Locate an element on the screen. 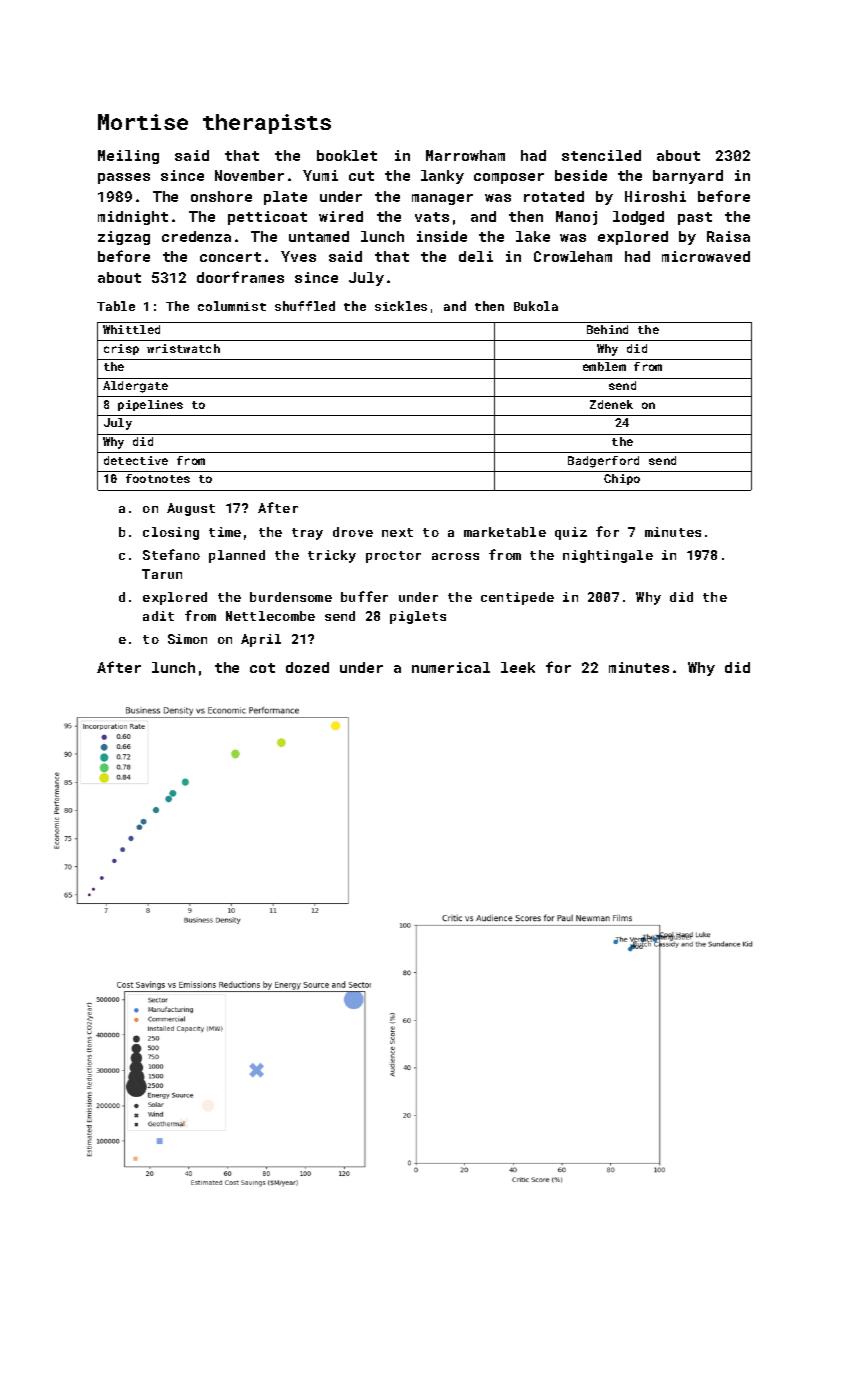  leek is located at coordinates (518, 667).
